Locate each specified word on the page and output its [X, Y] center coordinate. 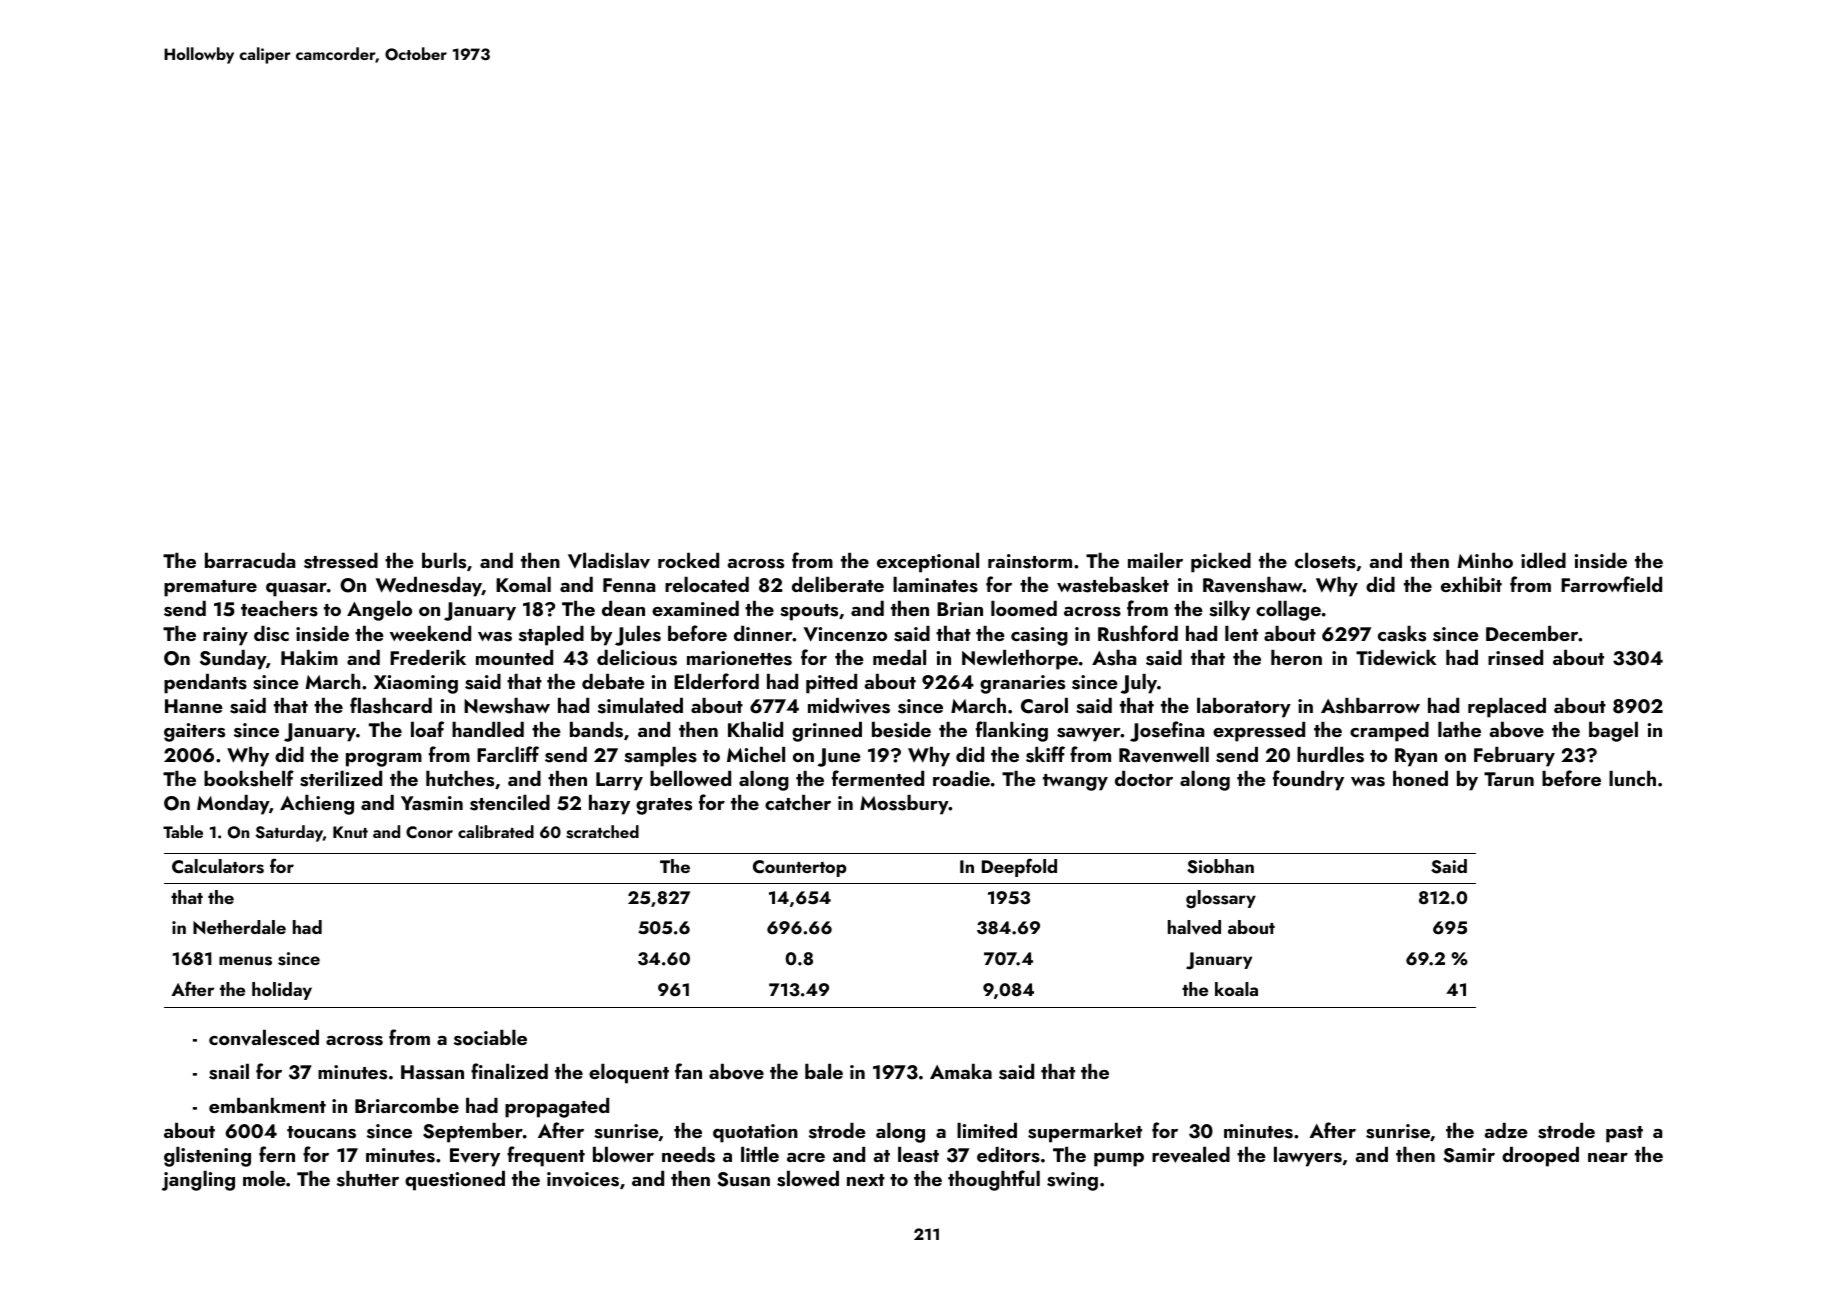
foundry [1308, 780]
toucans [321, 1132]
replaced [1507, 708]
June [839, 757]
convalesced [264, 1038]
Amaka [961, 1071]
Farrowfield [1611, 584]
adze [1506, 1130]
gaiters [194, 732]
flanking [1012, 731]
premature [210, 588]
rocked [688, 560]
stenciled [510, 803]
